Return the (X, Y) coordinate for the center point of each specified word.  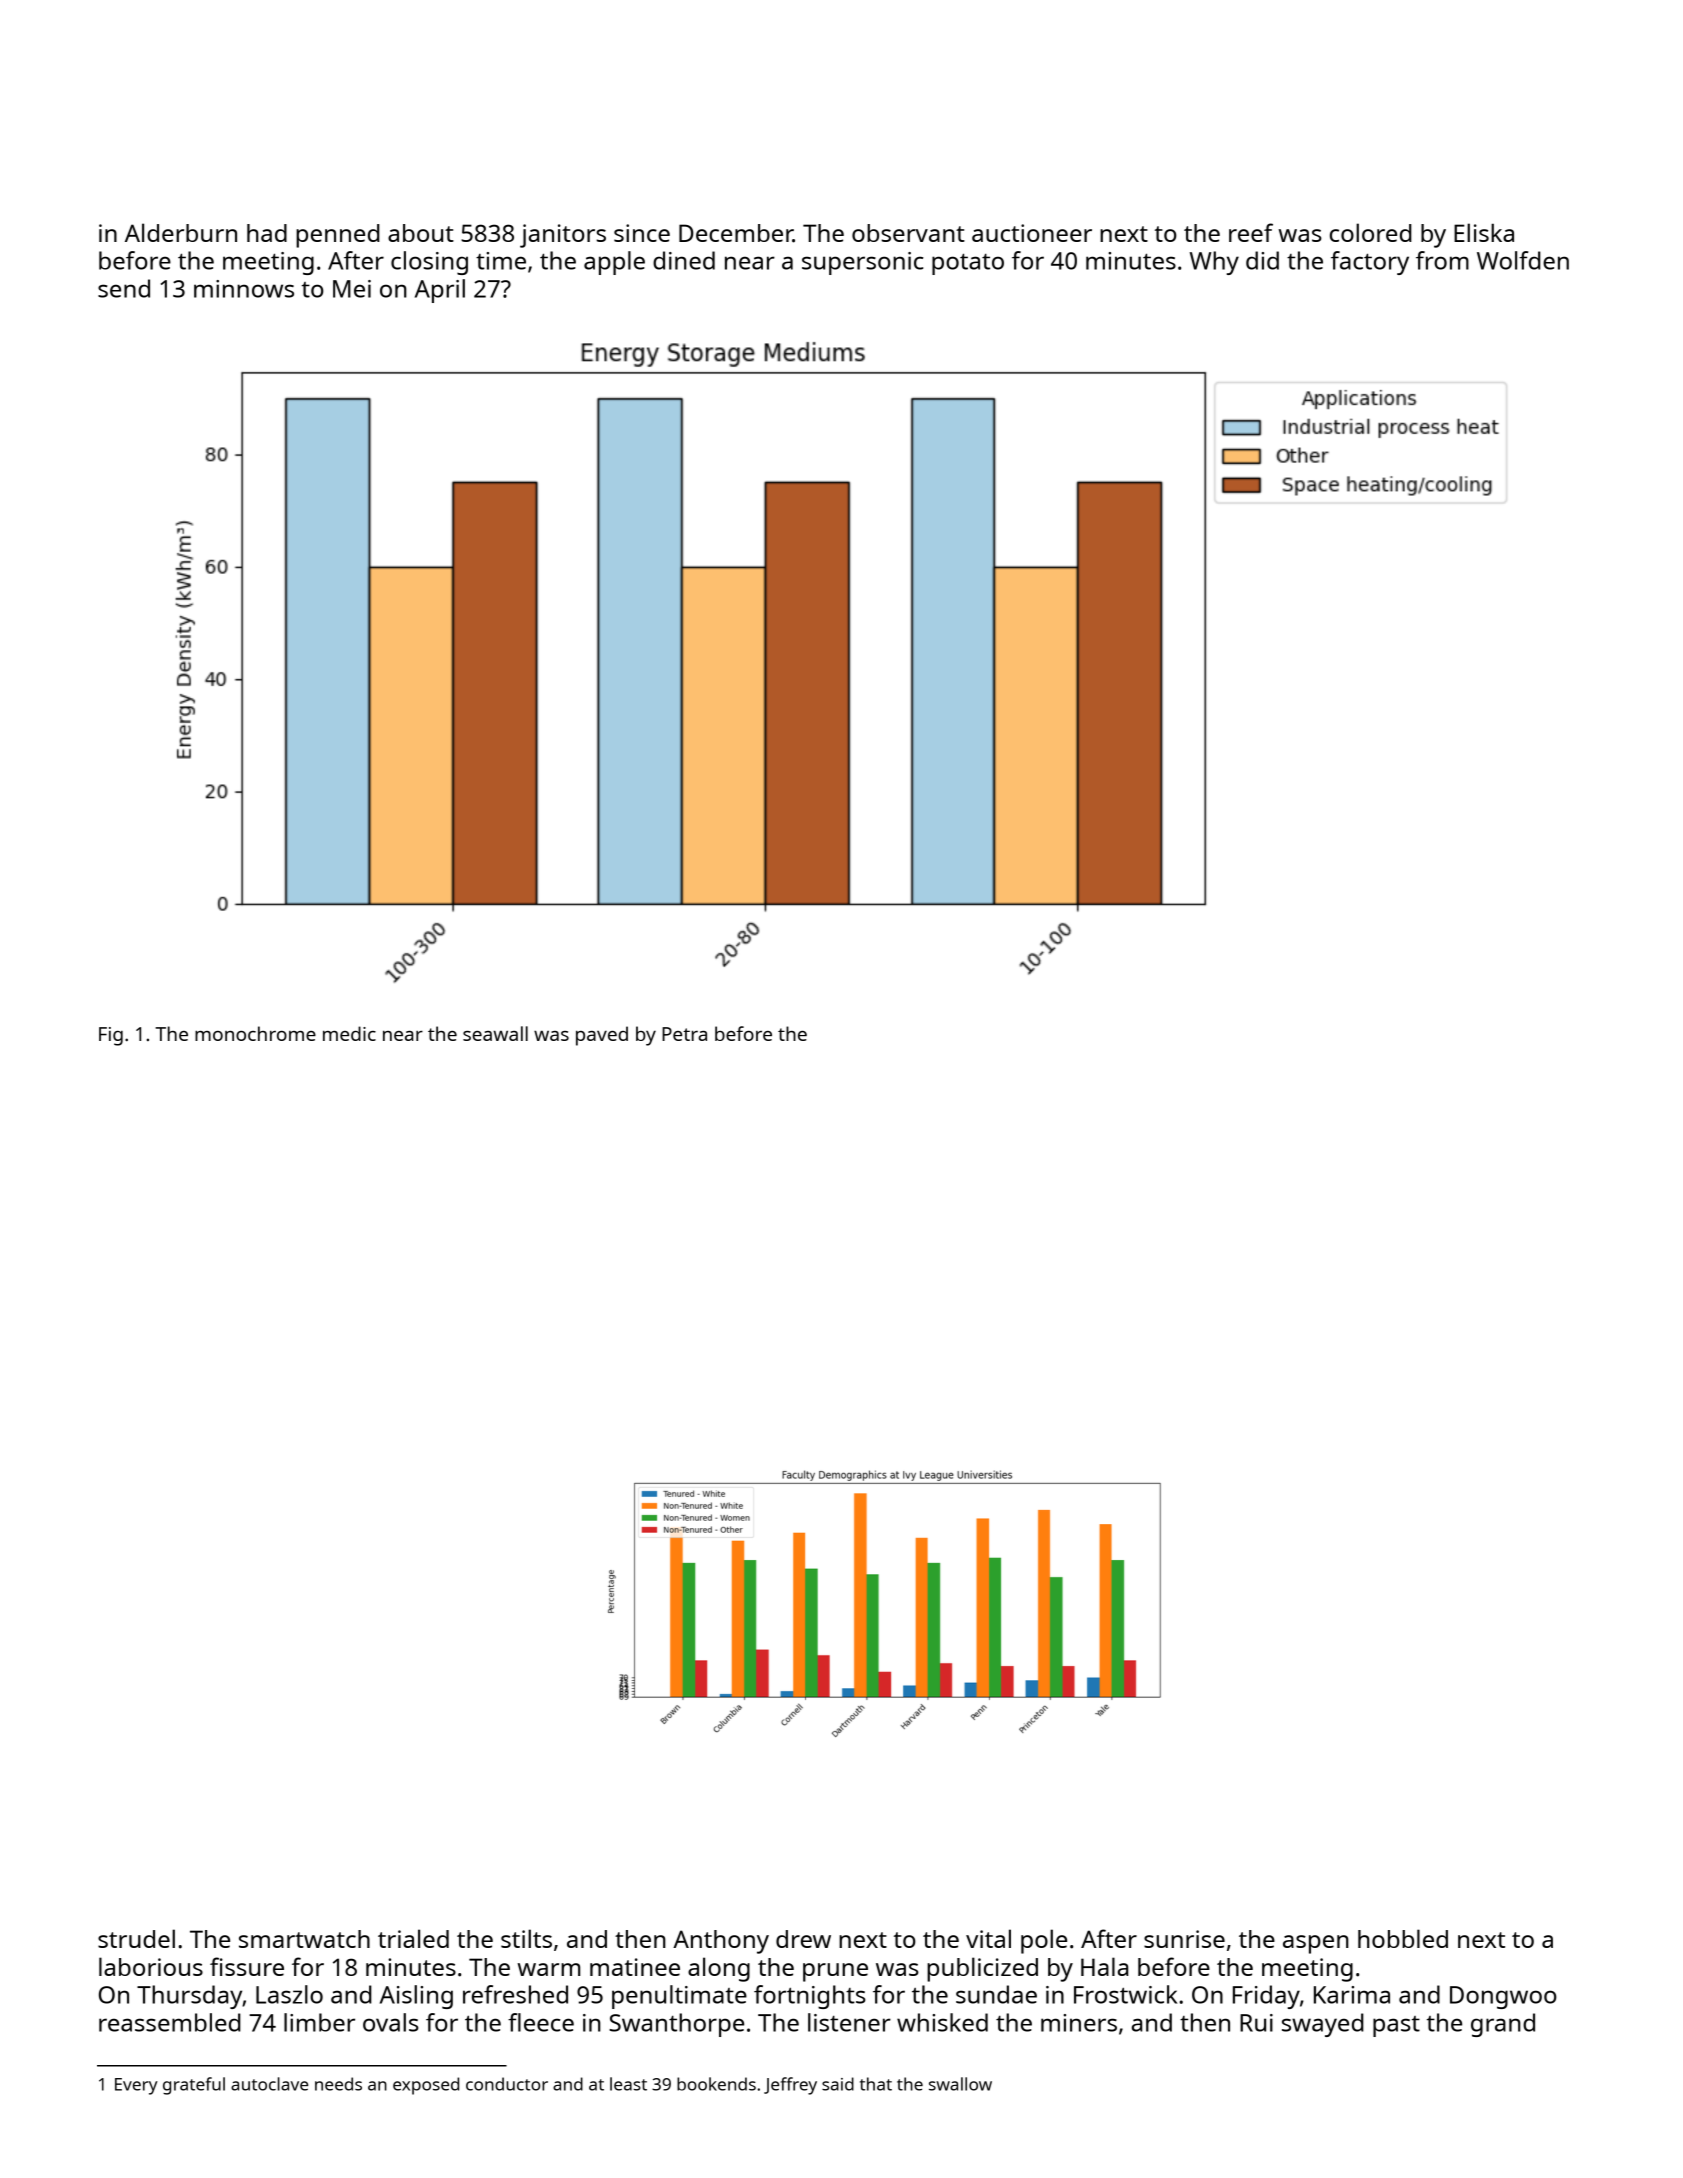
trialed (413, 1938)
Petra (684, 1034)
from (1442, 260)
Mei (352, 289)
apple (614, 263)
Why (1214, 263)
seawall (495, 1033)
